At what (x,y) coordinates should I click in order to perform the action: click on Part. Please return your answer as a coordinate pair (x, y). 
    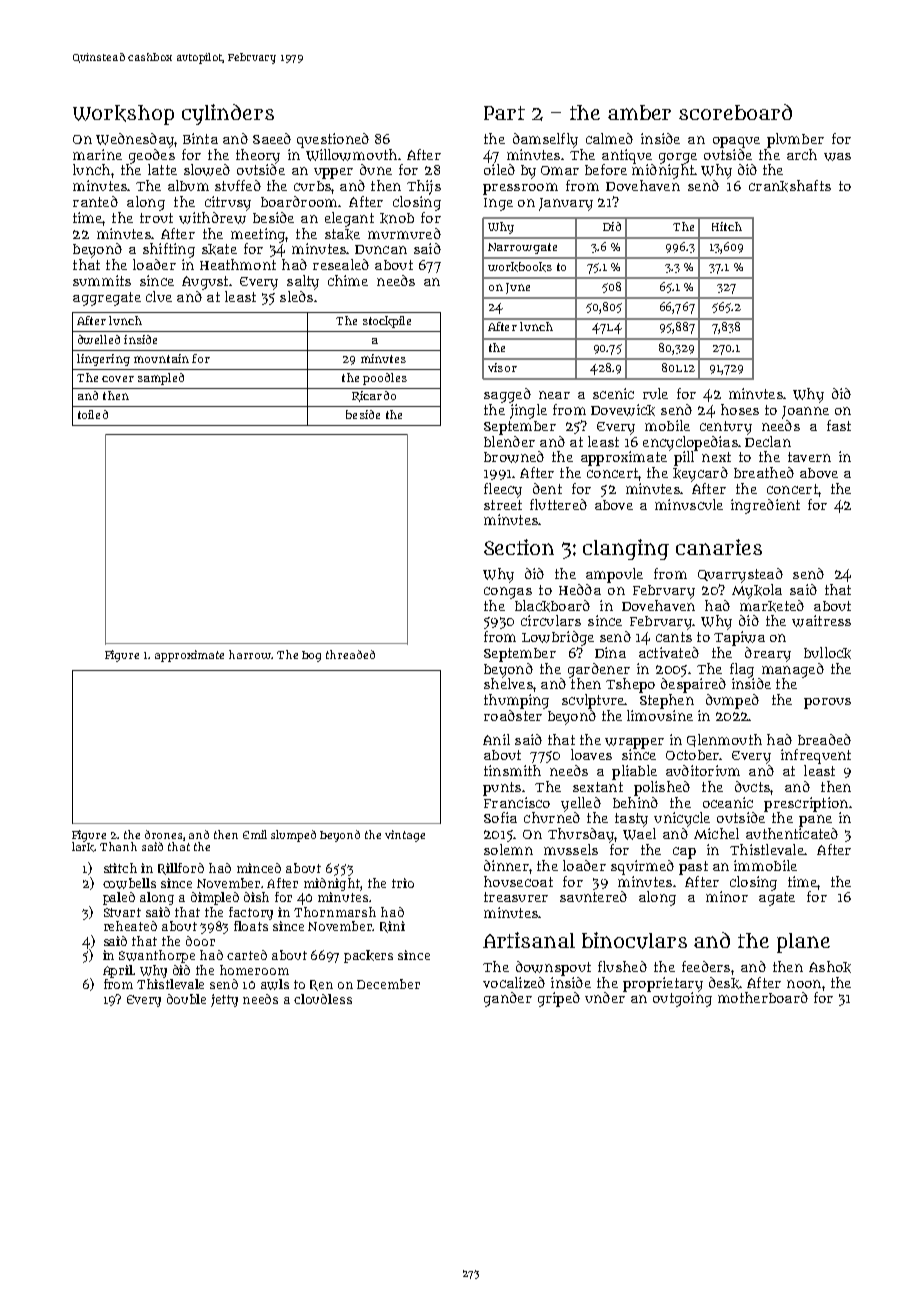
    Looking at the image, I should click on (504, 113).
